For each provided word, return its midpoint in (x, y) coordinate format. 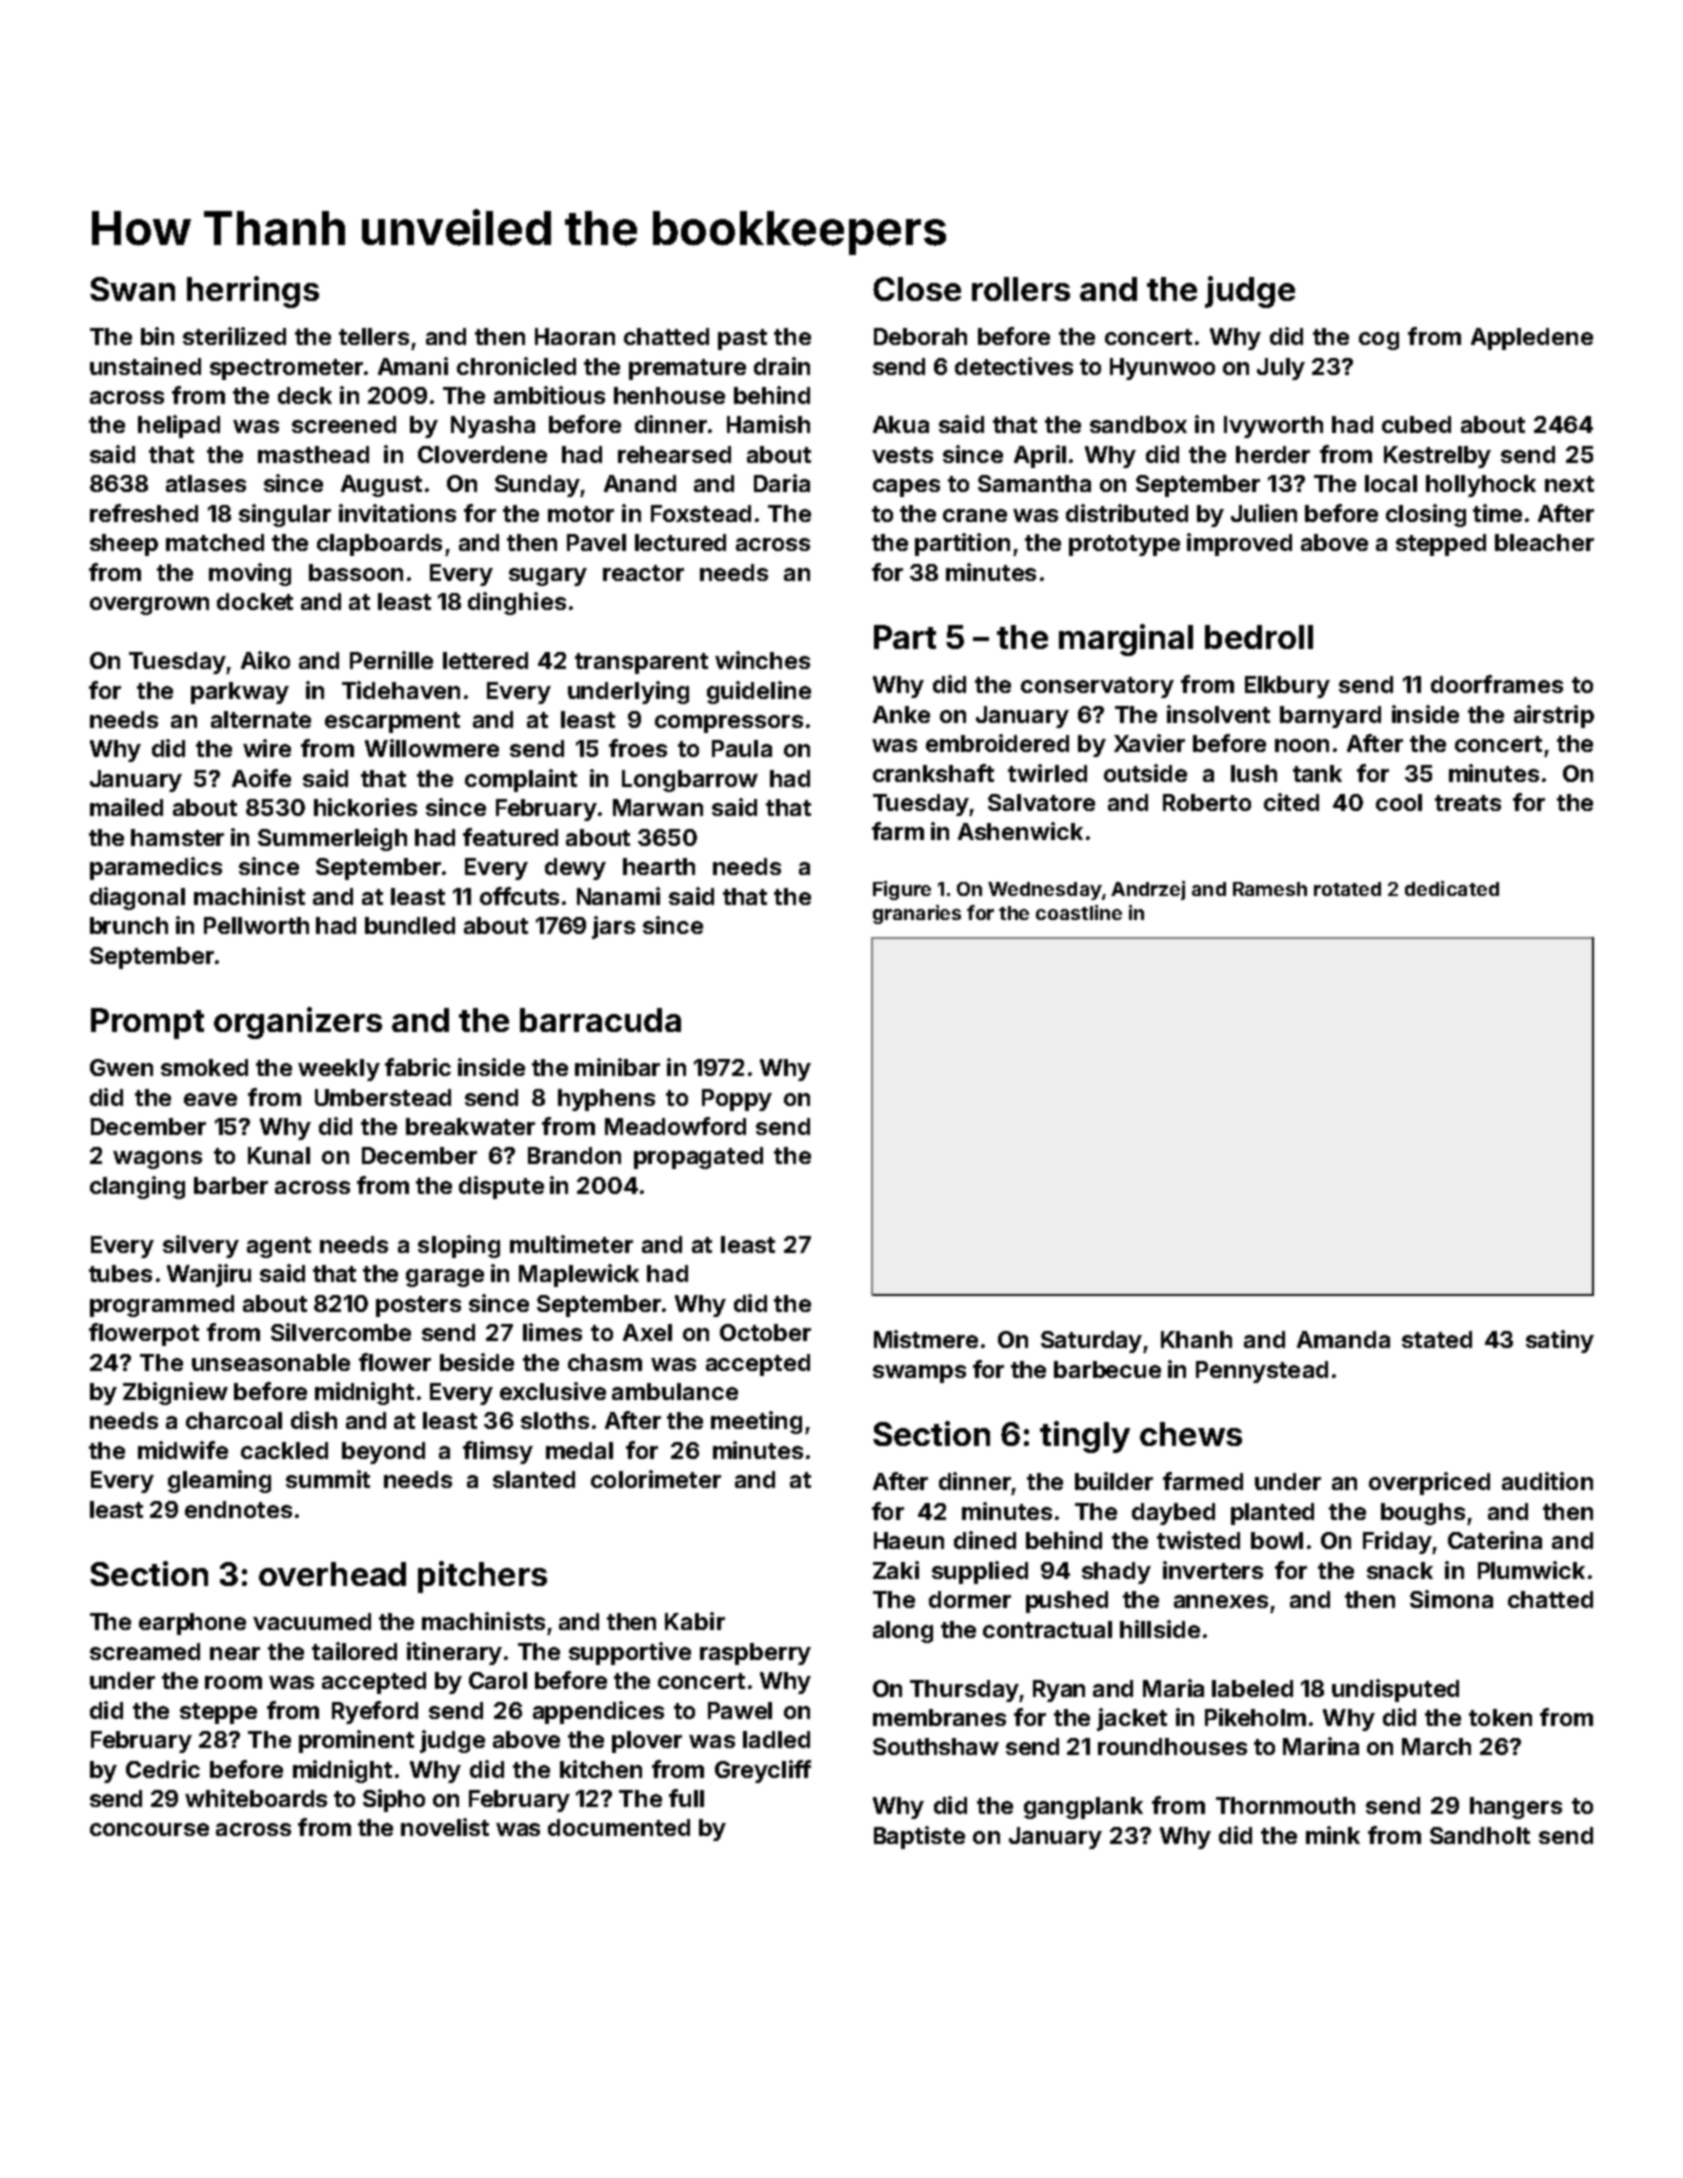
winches (762, 660)
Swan (132, 289)
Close (917, 289)
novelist (445, 1827)
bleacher (1544, 542)
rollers (1021, 289)
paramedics (156, 868)
